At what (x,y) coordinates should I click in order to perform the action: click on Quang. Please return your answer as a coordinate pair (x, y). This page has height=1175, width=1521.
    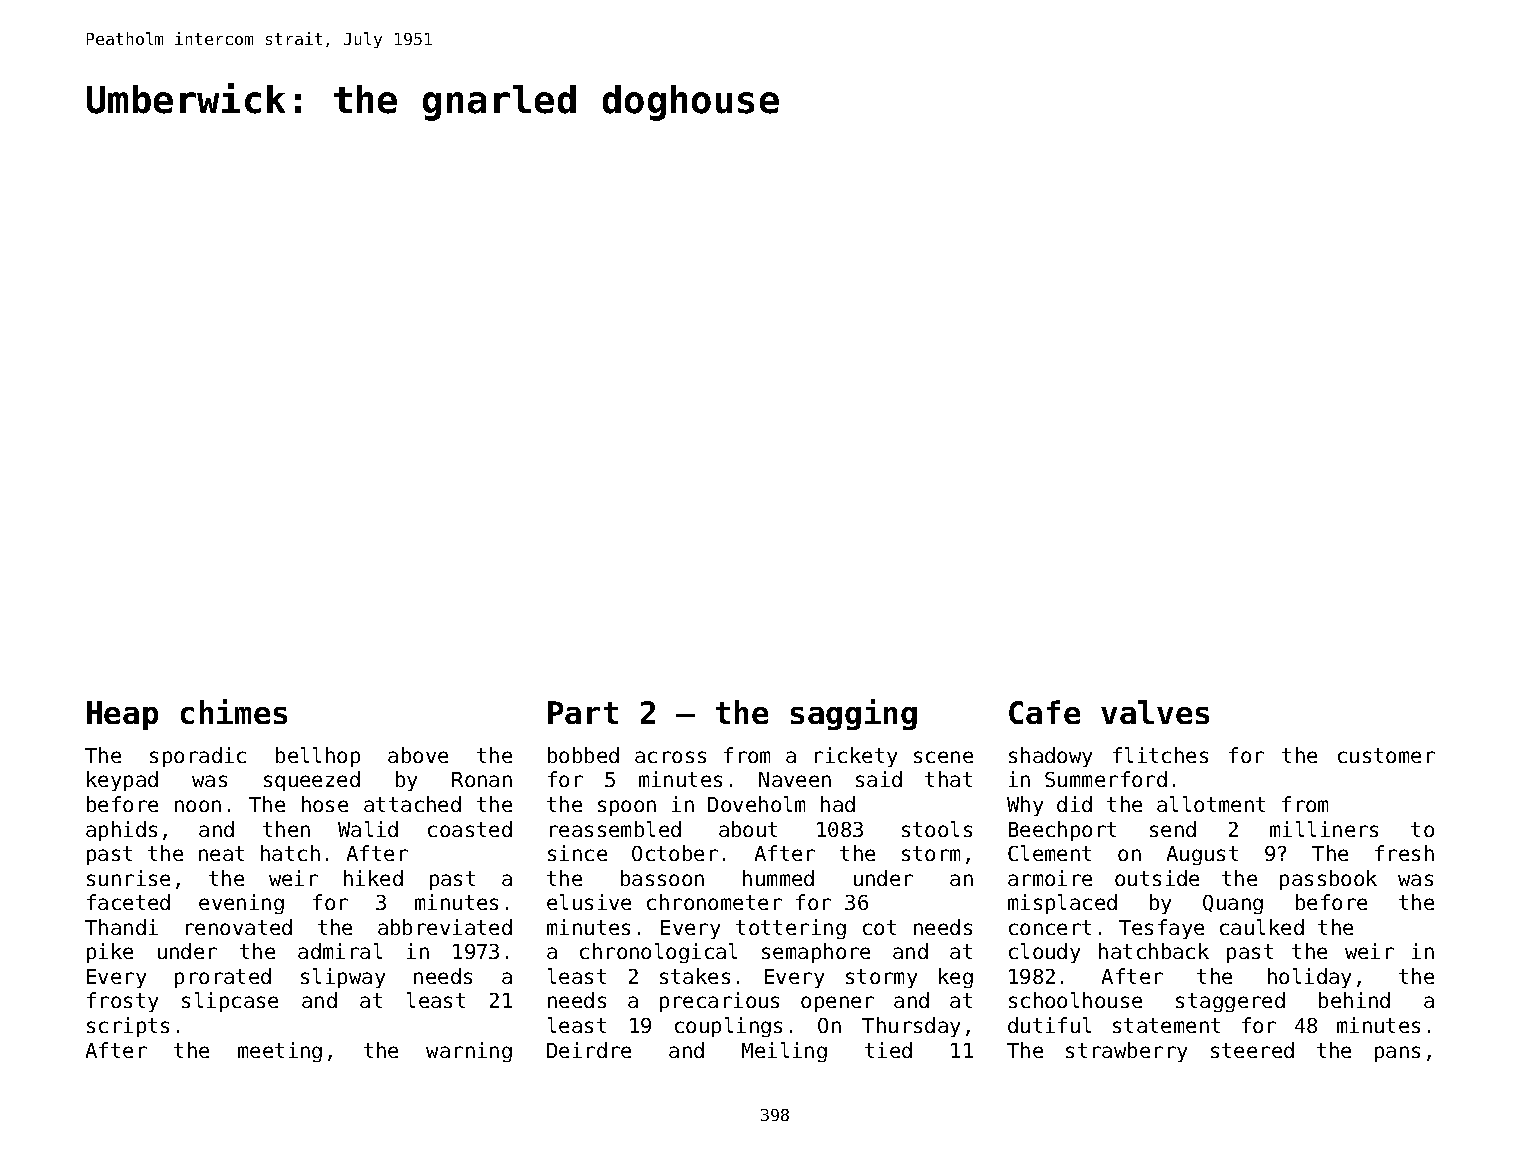
    Looking at the image, I should click on (1233, 904).
